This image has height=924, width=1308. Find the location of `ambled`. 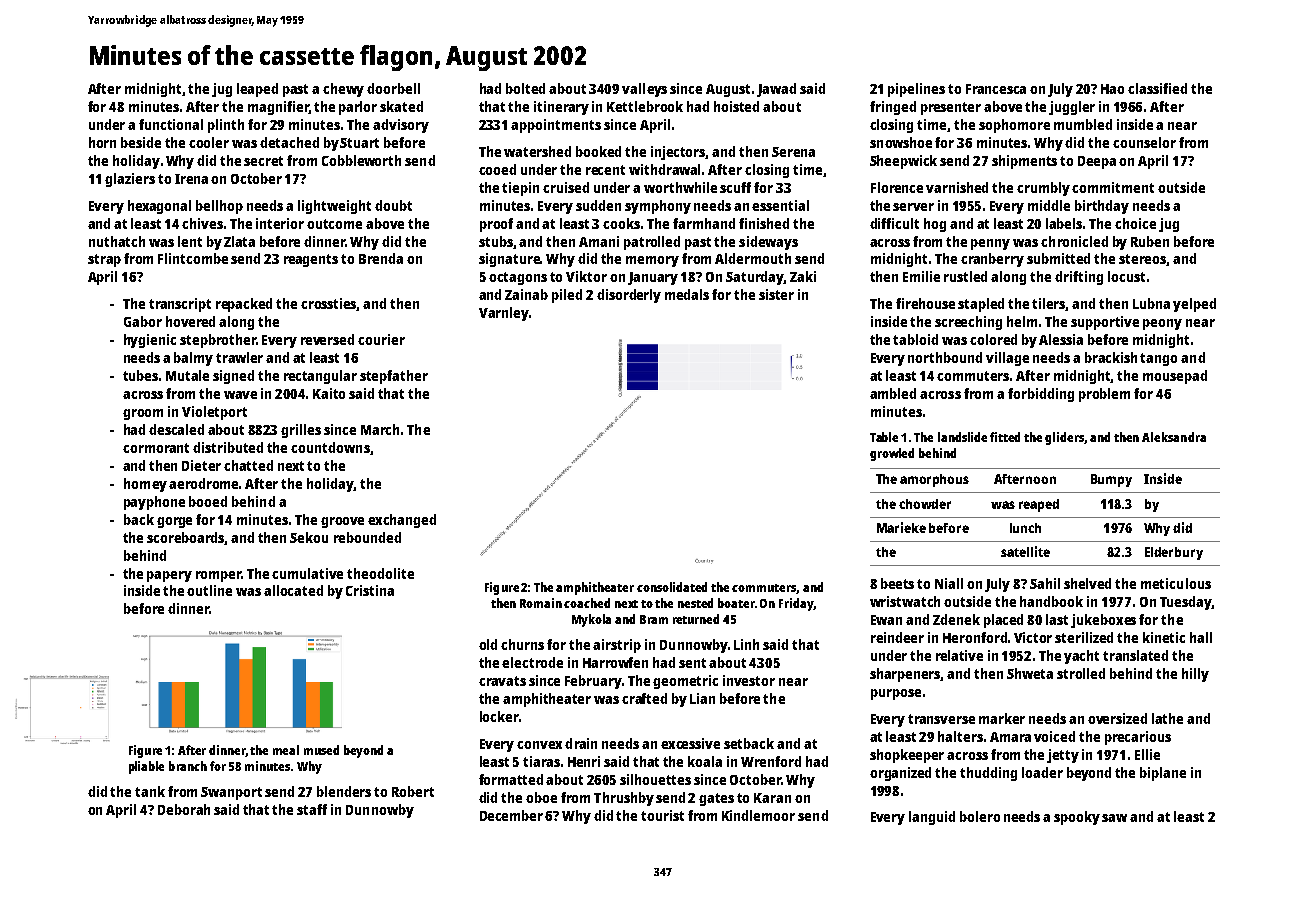

ambled is located at coordinates (893, 393).
